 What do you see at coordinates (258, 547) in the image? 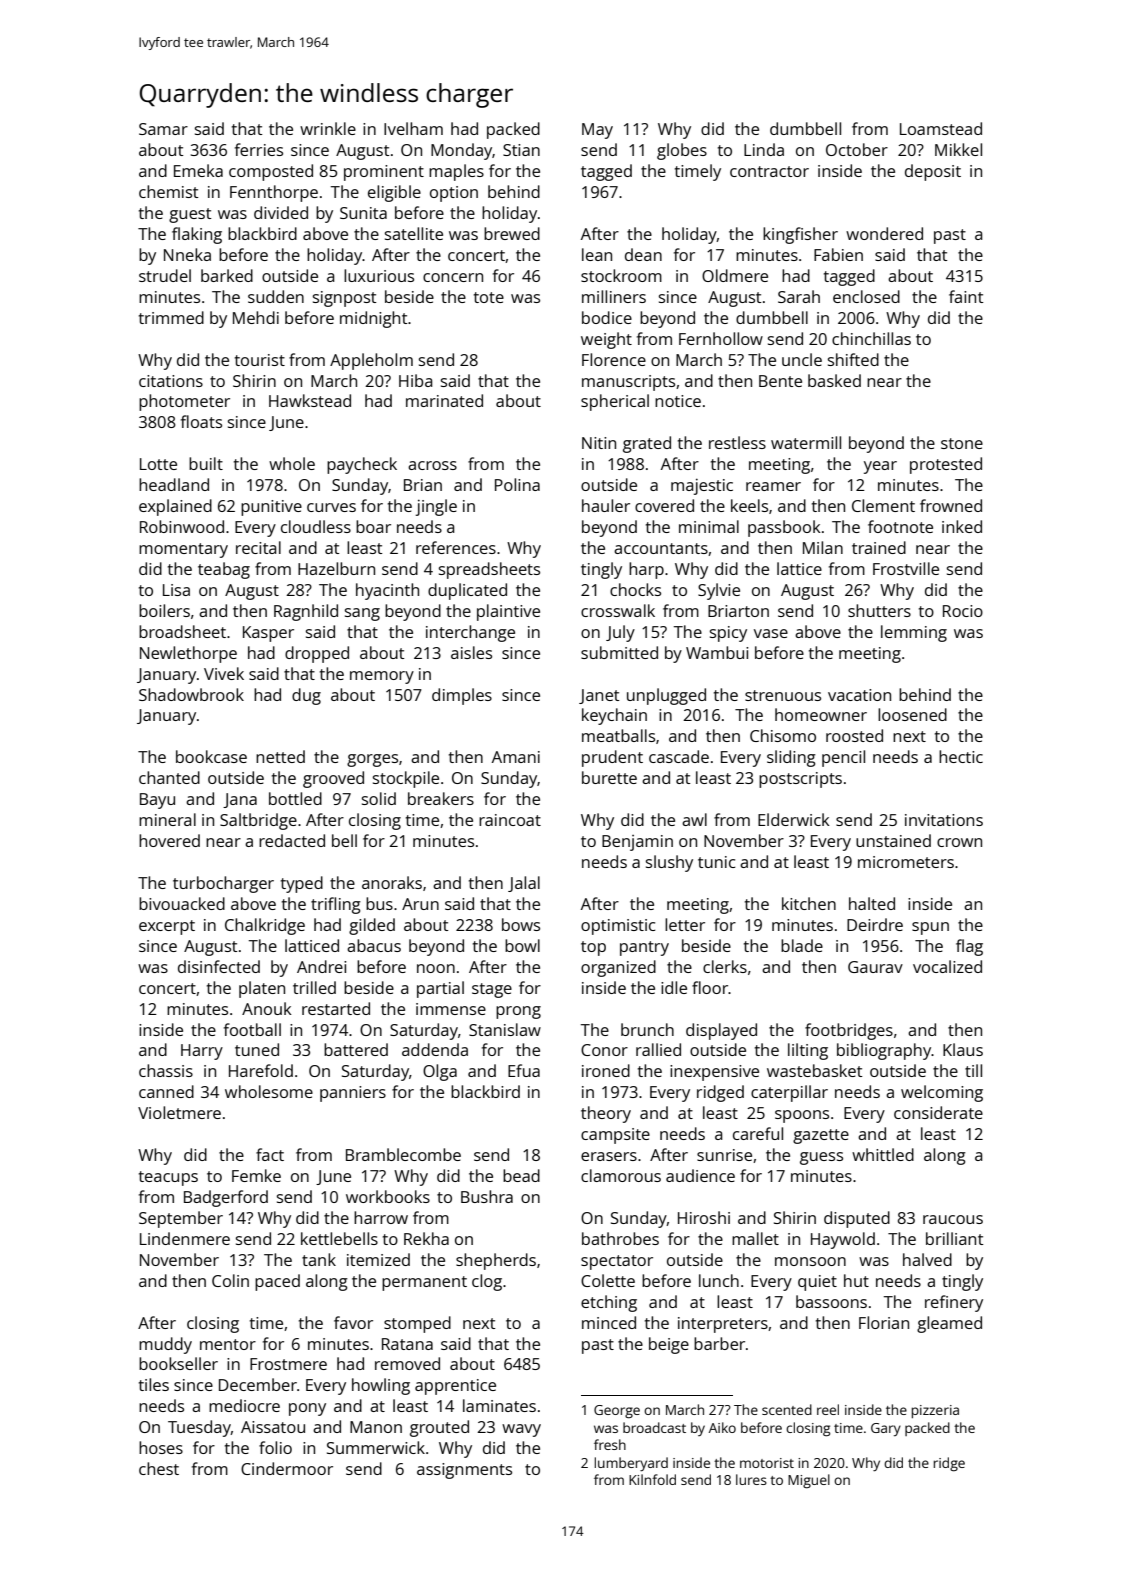
I see `recital` at bounding box center [258, 547].
